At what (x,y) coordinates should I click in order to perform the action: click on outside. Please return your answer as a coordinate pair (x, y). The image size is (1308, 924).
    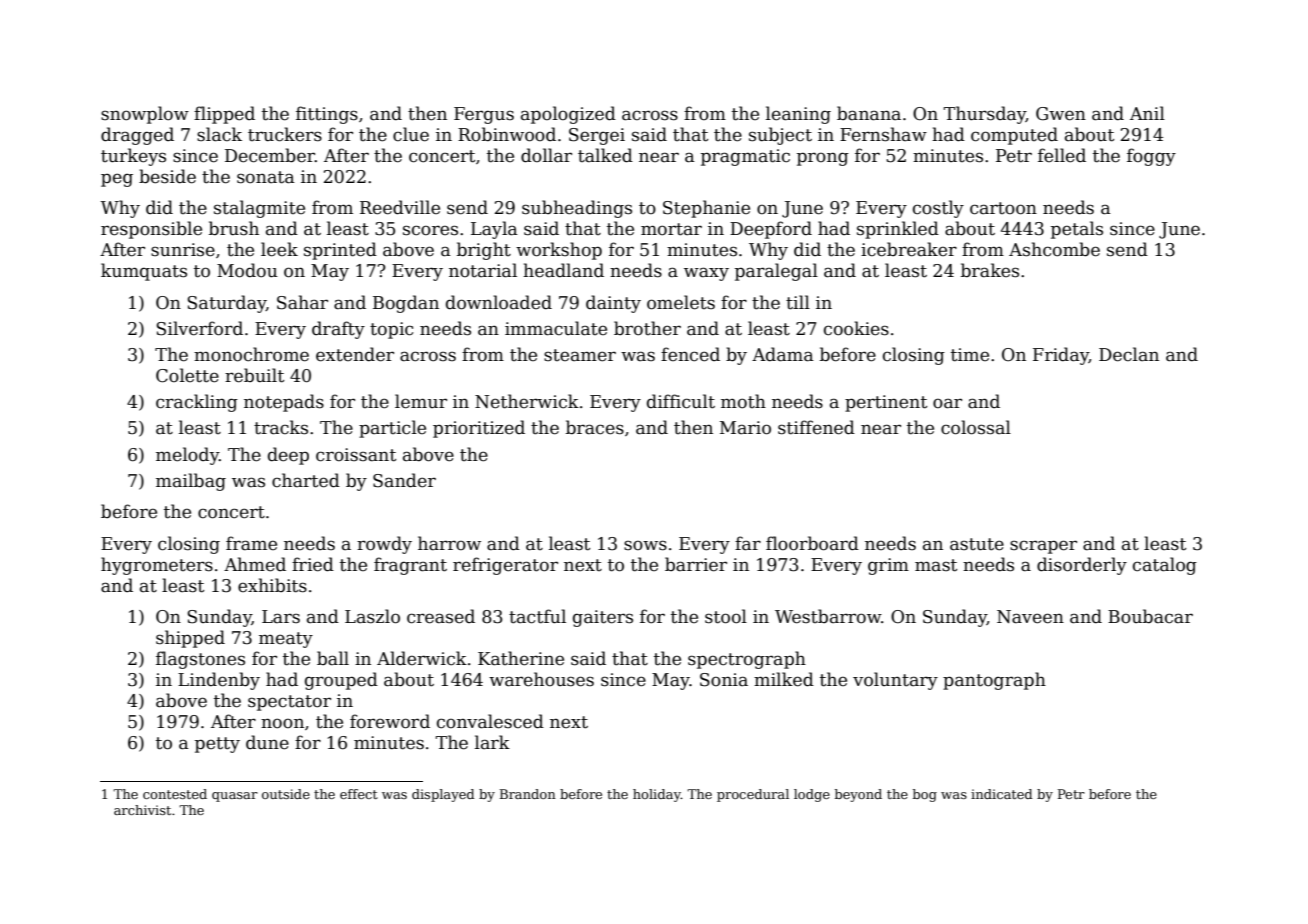
    Looking at the image, I should click on (286, 794).
